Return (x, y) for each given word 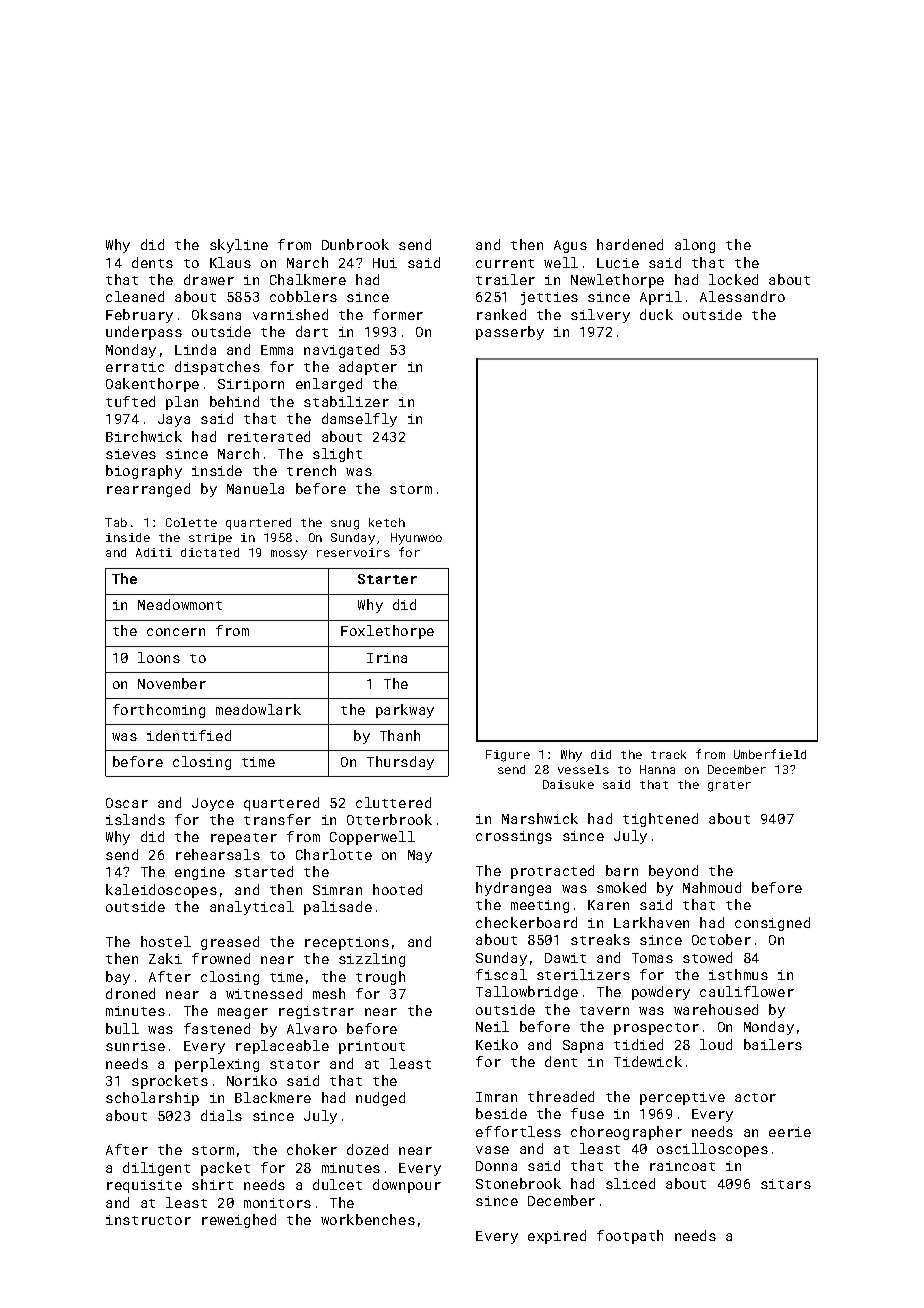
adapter (368, 368)
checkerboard (526, 922)
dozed (367, 1149)
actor (755, 1097)
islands (135, 819)
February (139, 316)
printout (372, 1047)
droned (130, 993)
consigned (772, 924)
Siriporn (251, 385)
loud (716, 1044)
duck (656, 314)
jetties (549, 298)
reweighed (239, 1221)
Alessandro (742, 296)
